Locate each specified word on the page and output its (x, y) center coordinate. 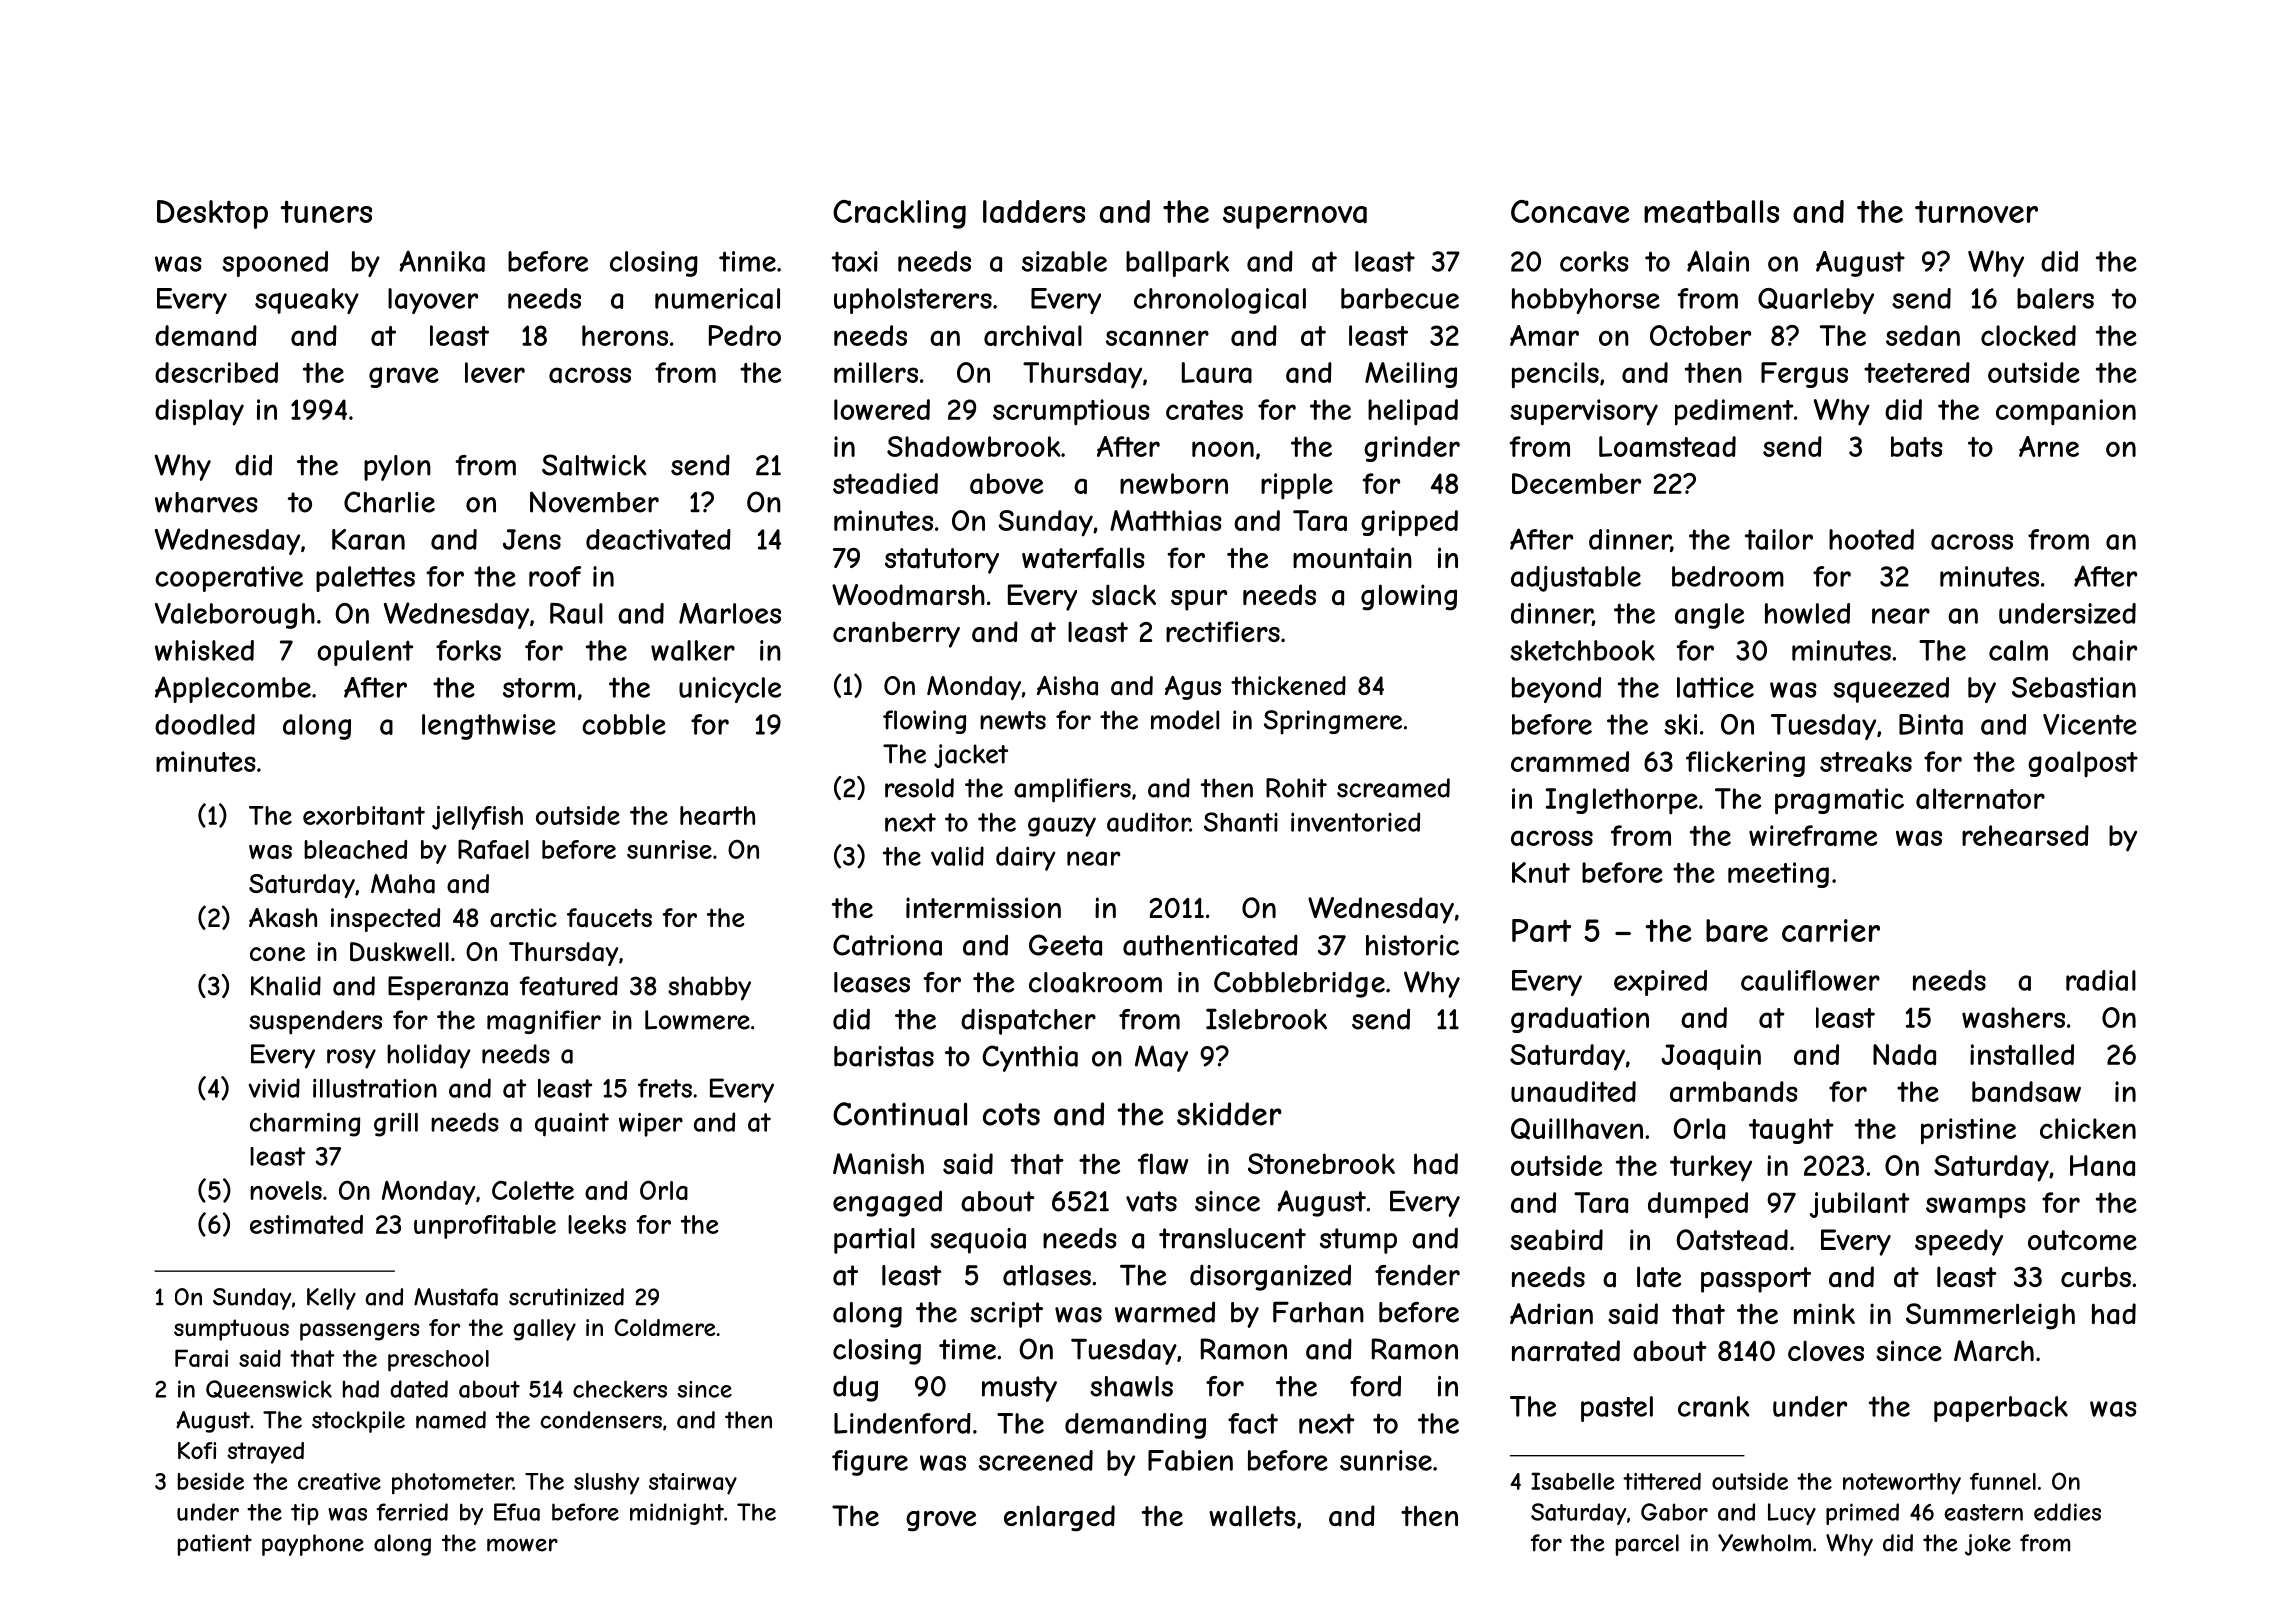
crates (1204, 410)
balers (2055, 298)
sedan (1923, 335)
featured (568, 986)
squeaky (307, 301)
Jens (532, 539)
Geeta (1065, 945)
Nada (1904, 1054)
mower (522, 1545)
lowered (882, 409)
